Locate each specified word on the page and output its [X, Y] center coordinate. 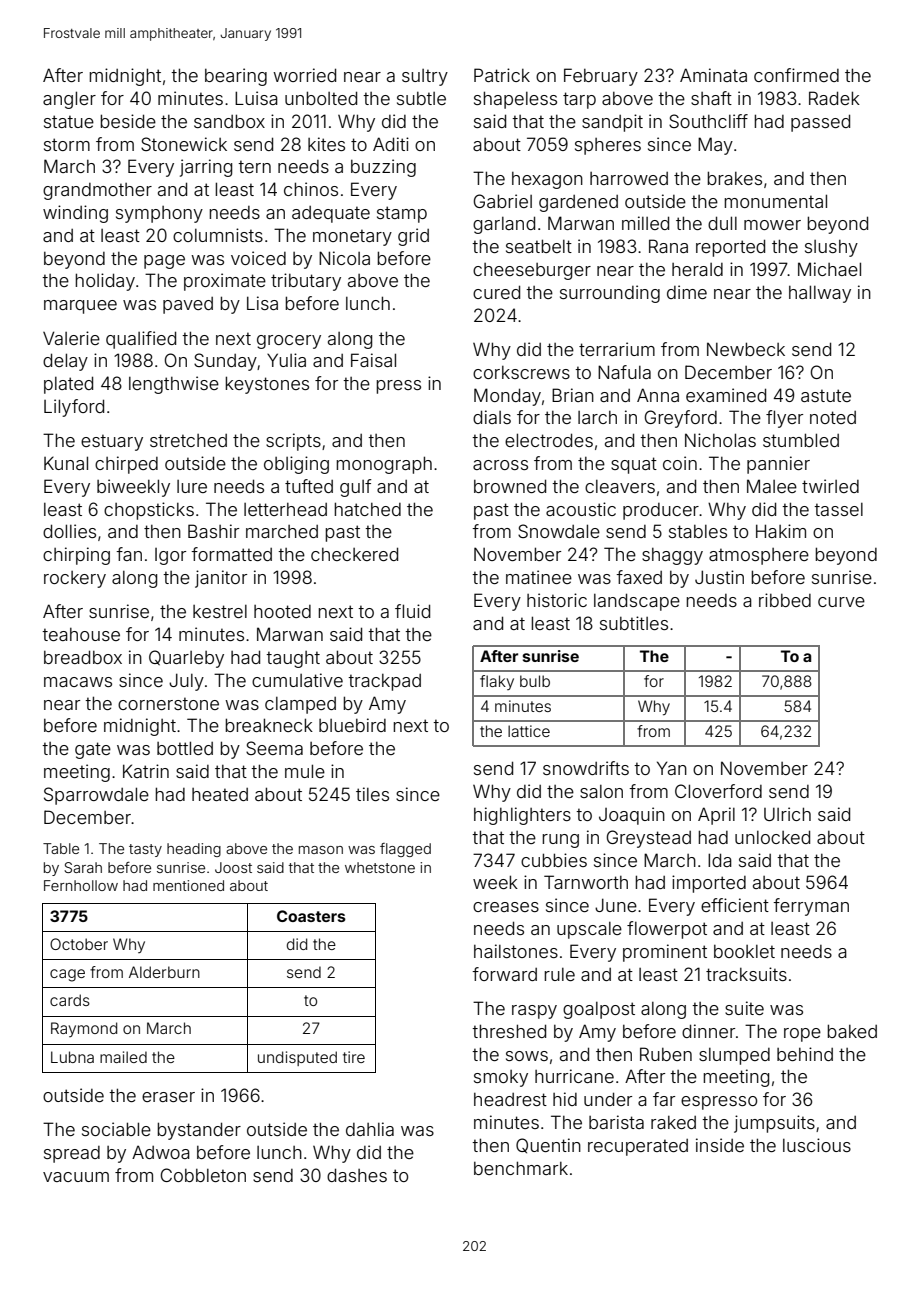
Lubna [72, 1057]
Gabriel [502, 201]
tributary [306, 282]
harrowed [629, 178]
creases [506, 907]
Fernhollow [81, 885]
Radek [834, 98]
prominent [665, 953]
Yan [672, 768]
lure [192, 486]
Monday [507, 397]
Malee [772, 486]
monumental [775, 201]
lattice [529, 731]
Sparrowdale [96, 796]
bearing [236, 77]
